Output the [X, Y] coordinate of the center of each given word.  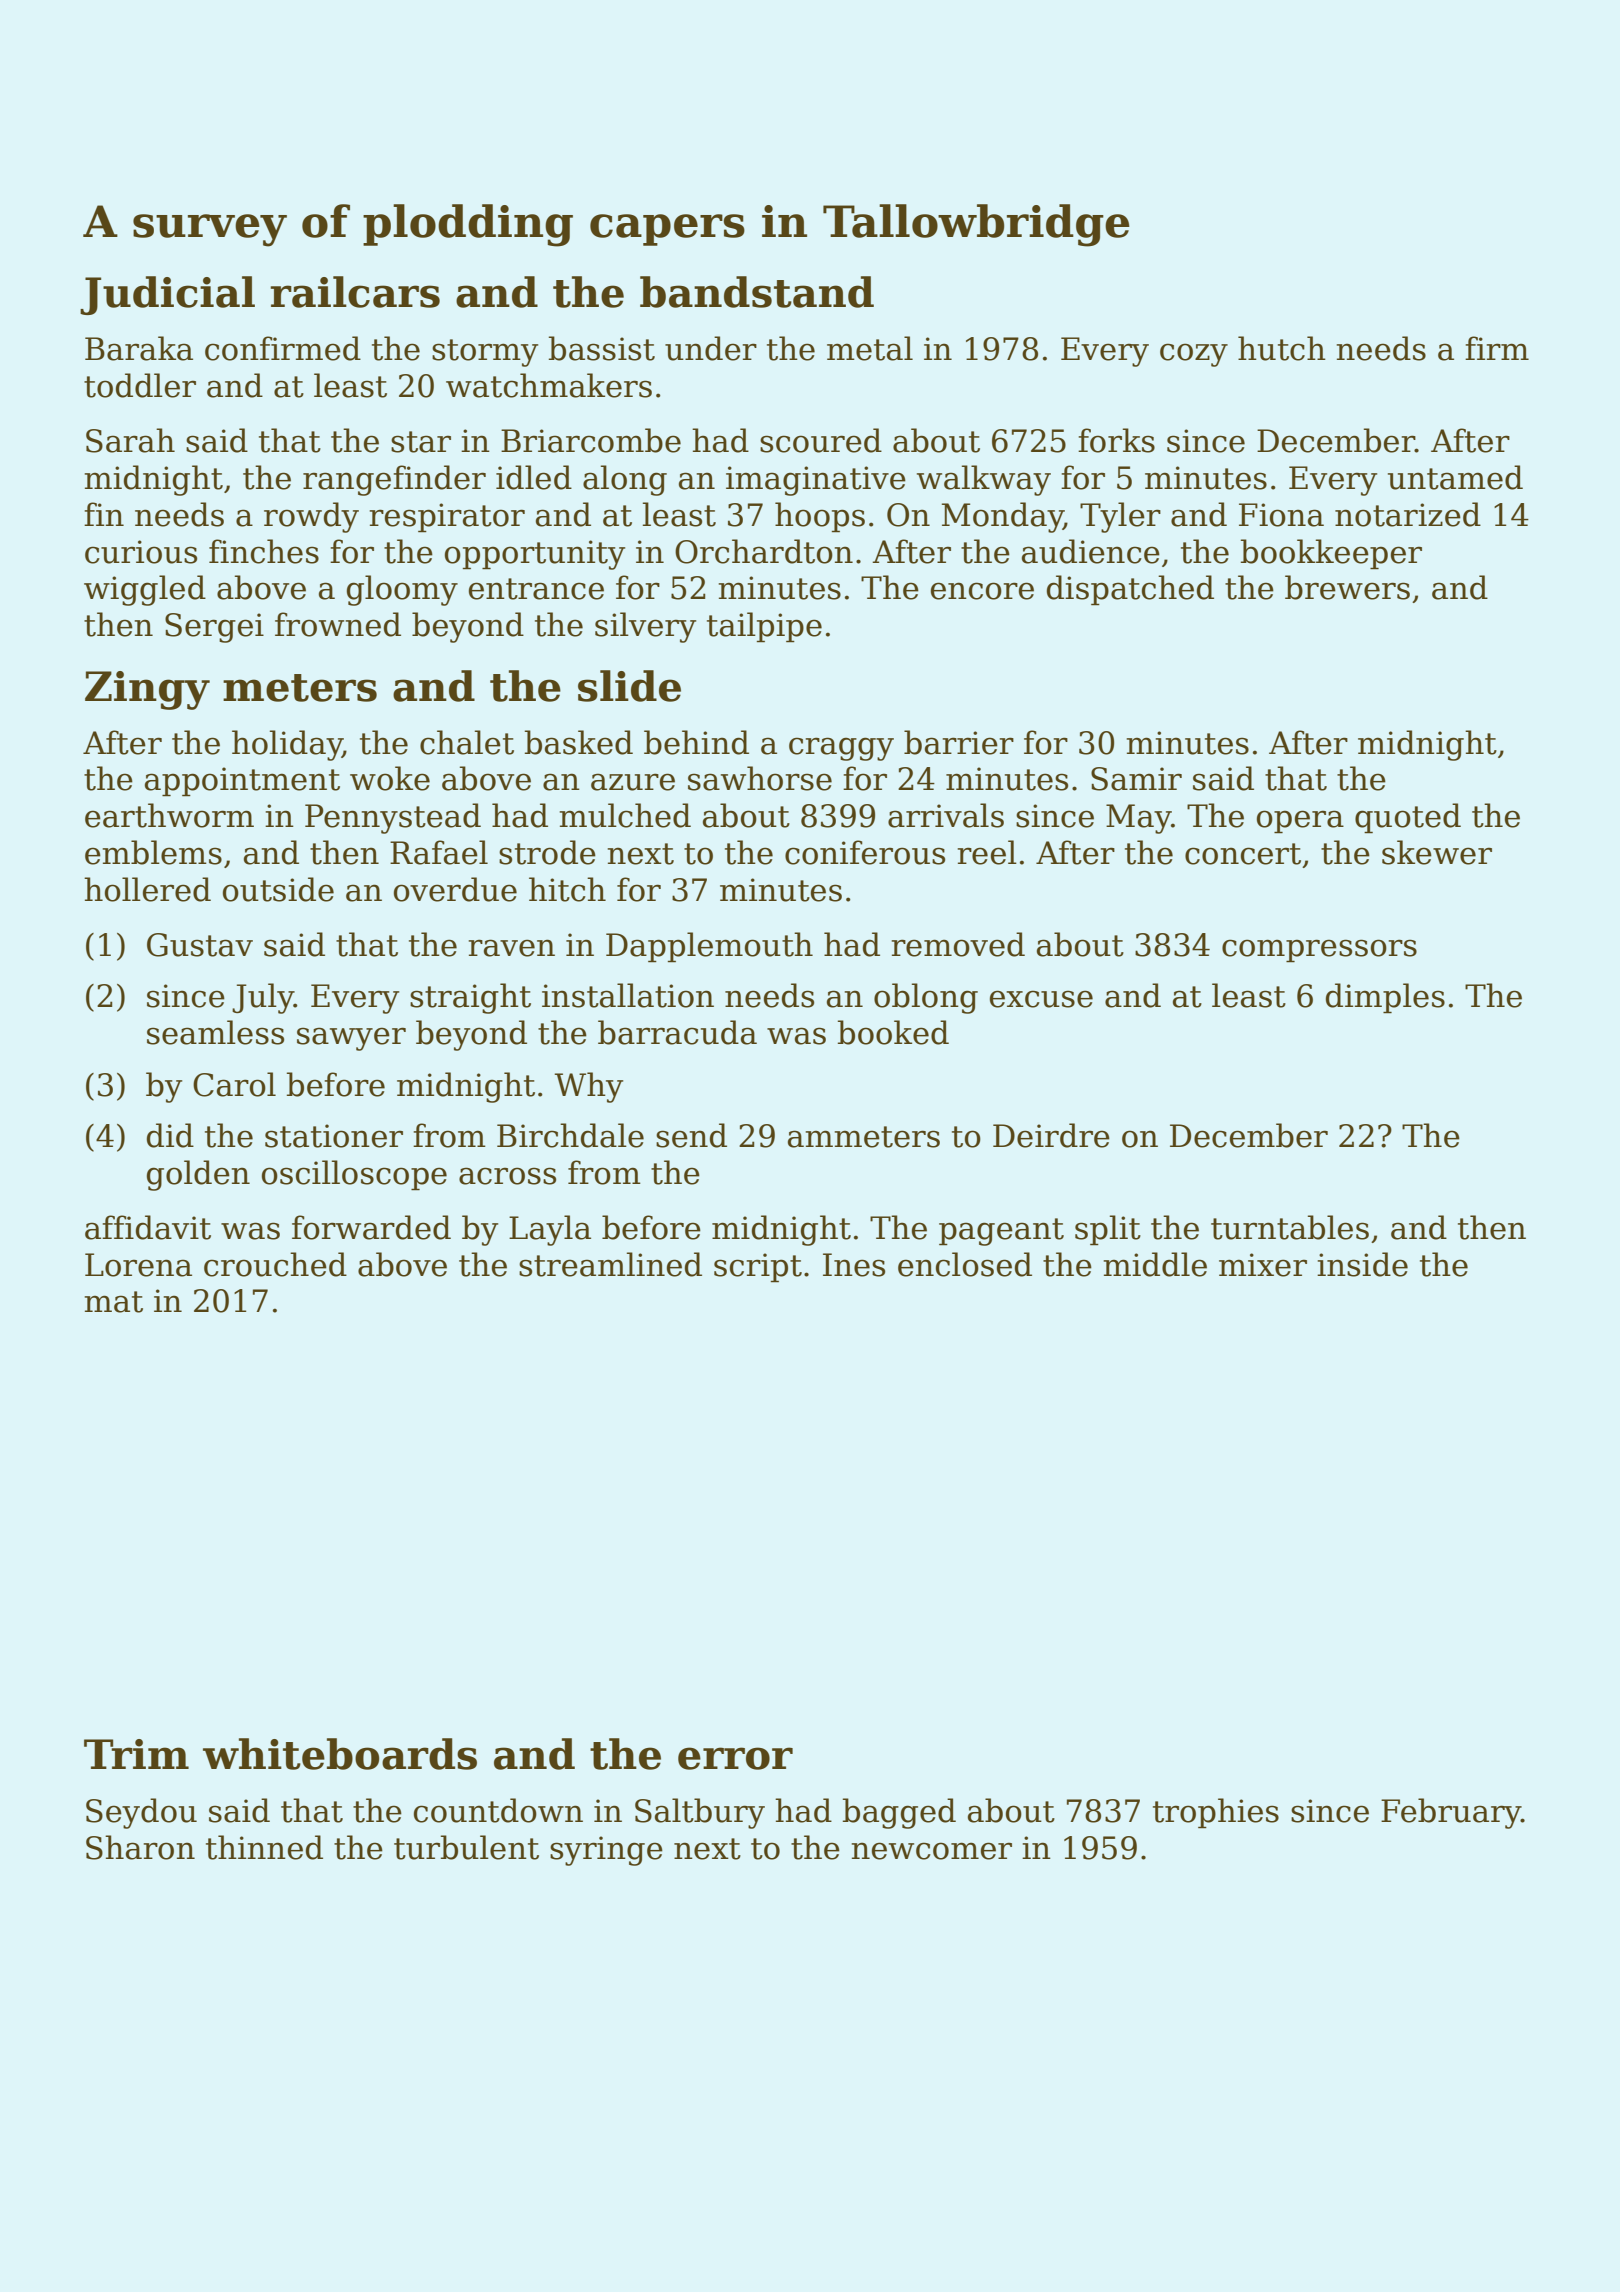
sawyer [351, 1039]
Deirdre [1051, 1135]
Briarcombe [591, 440]
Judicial [167, 295]
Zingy [147, 690]
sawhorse [760, 778]
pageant [1001, 1232]
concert [1243, 854]
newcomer [932, 1851]
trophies [1216, 1813]
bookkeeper [1331, 554]
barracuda [677, 1032]
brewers [1347, 587]
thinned [264, 1847]
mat [114, 1302]
